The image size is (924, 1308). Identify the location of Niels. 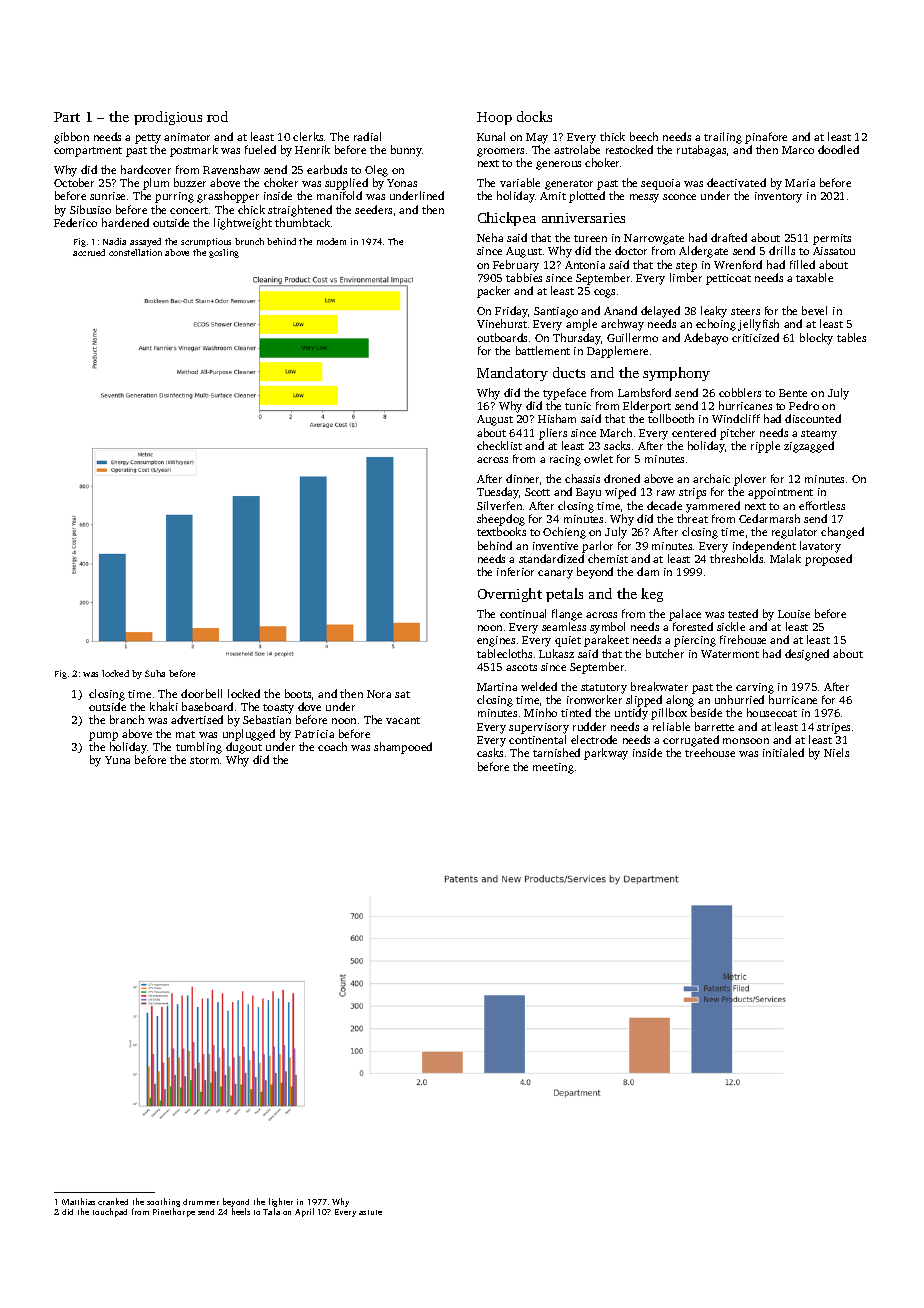
(836, 752).
